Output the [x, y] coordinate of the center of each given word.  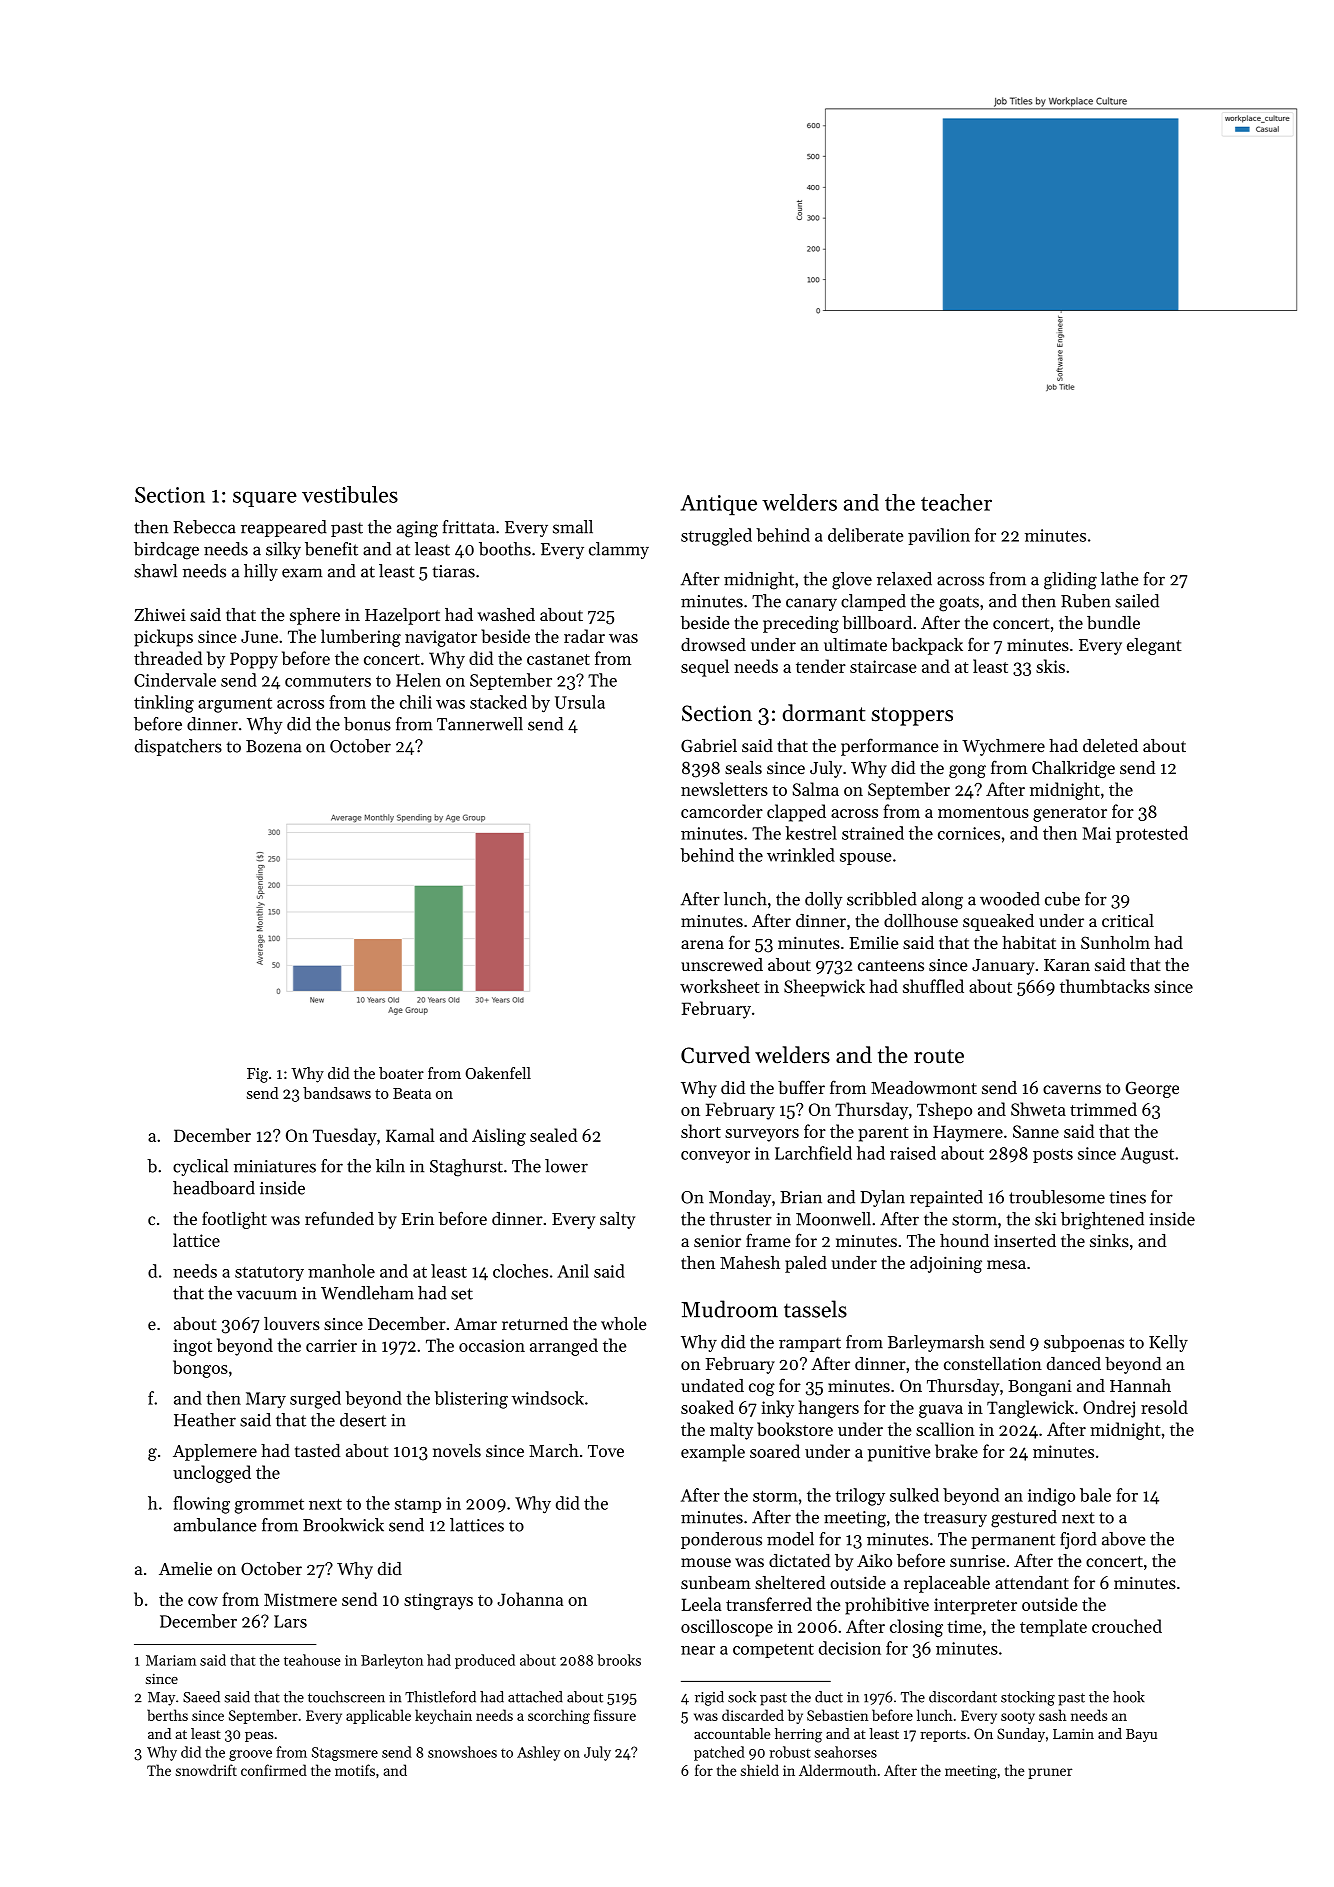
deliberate [866, 535]
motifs [355, 1770]
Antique [719, 505]
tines [1127, 1197]
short [701, 1131]
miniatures [275, 1166]
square [265, 499]
